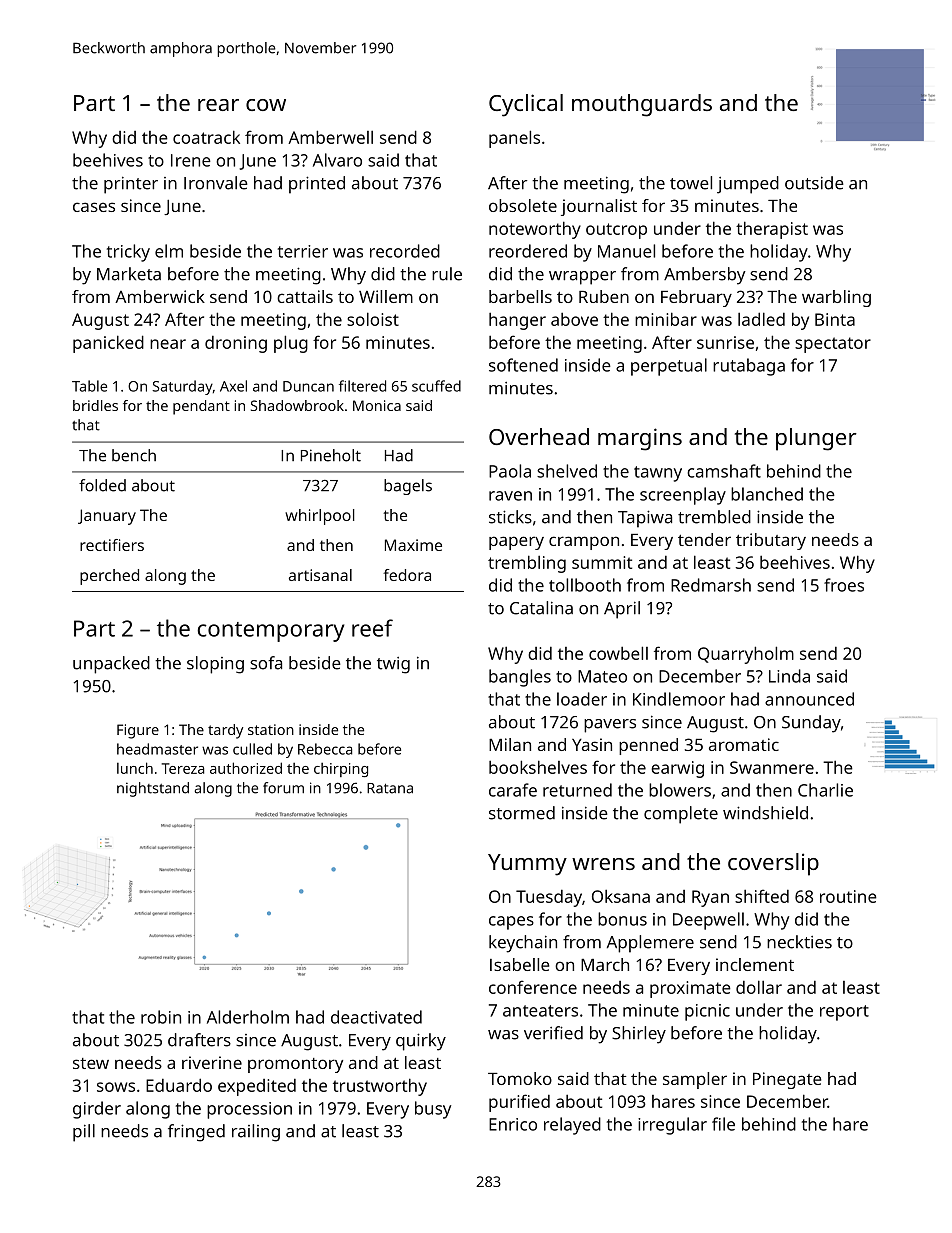 This page has height=1233, width=952. Describe the element at coordinates (526, 105) in the page. I see `Cyclical` at that location.
